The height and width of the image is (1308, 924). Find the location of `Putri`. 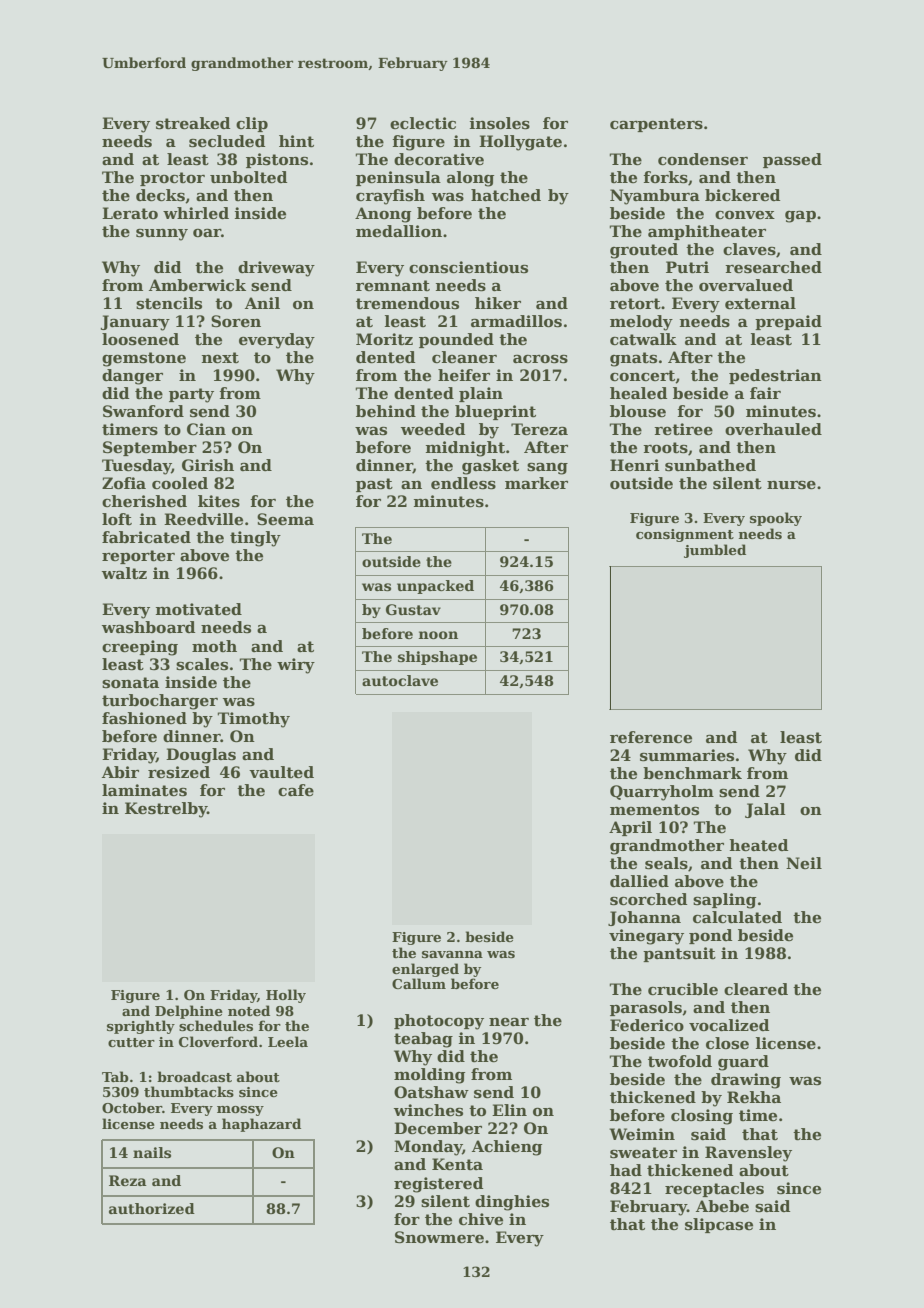

Putri is located at coordinates (687, 267).
